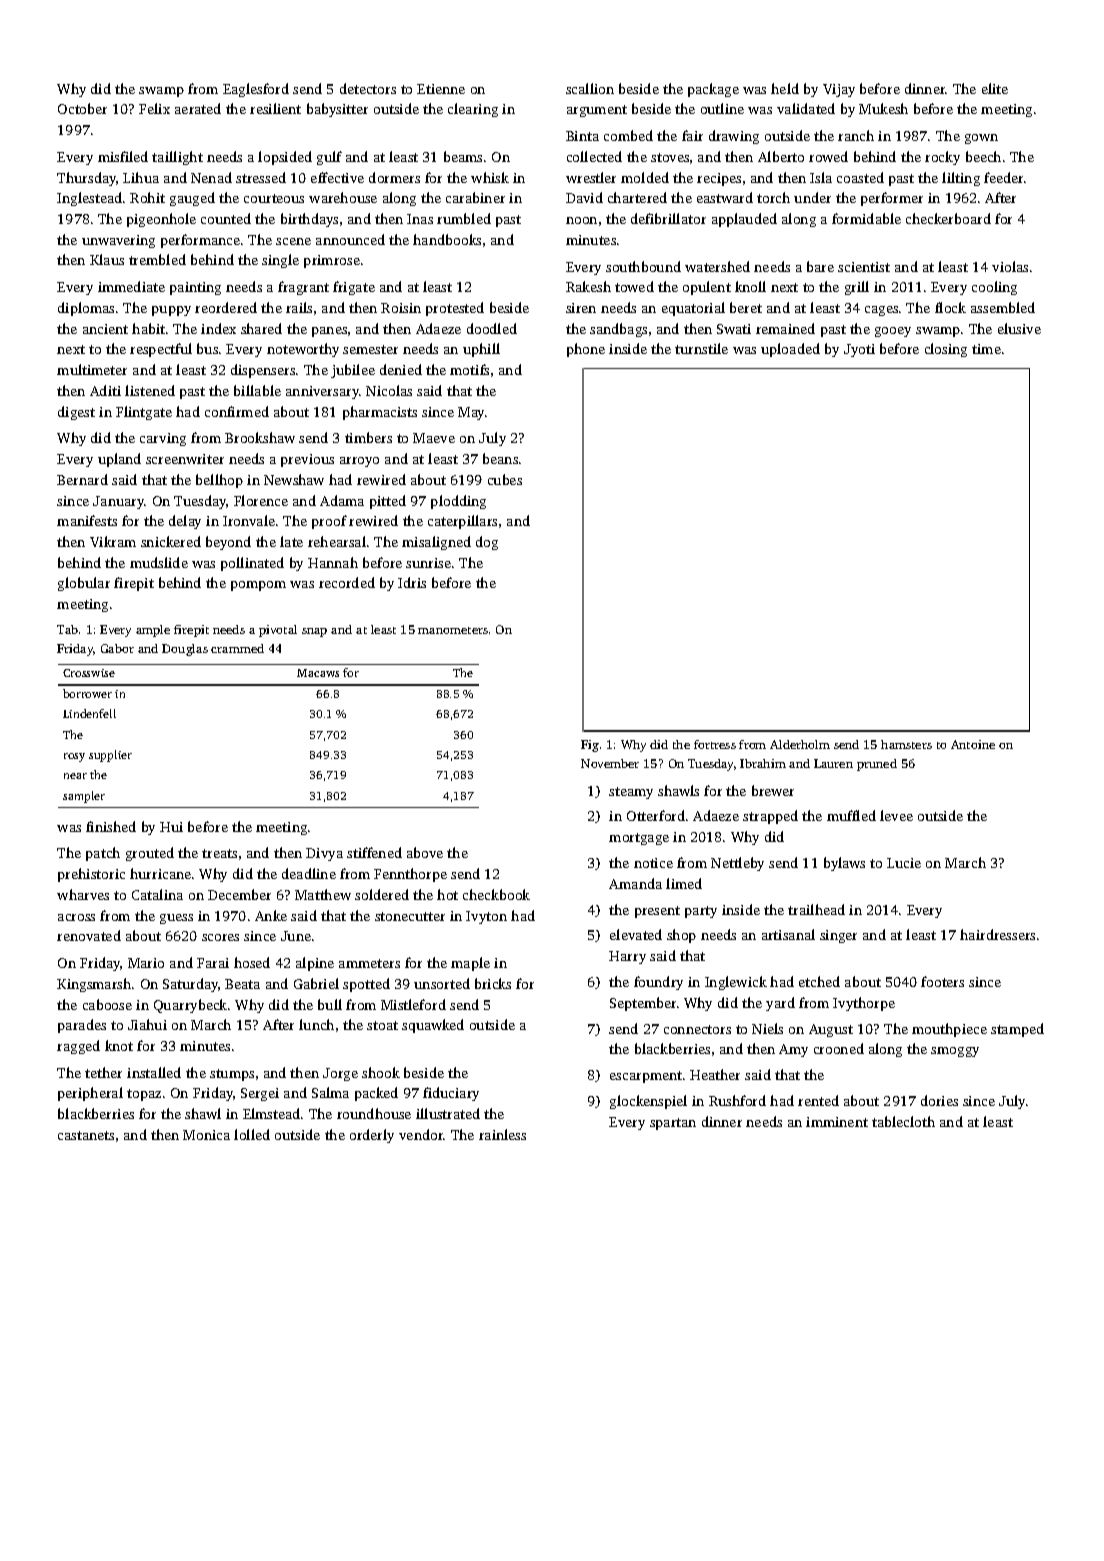  What do you see at coordinates (425, 852) in the image?
I see `above` at bounding box center [425, 852].
